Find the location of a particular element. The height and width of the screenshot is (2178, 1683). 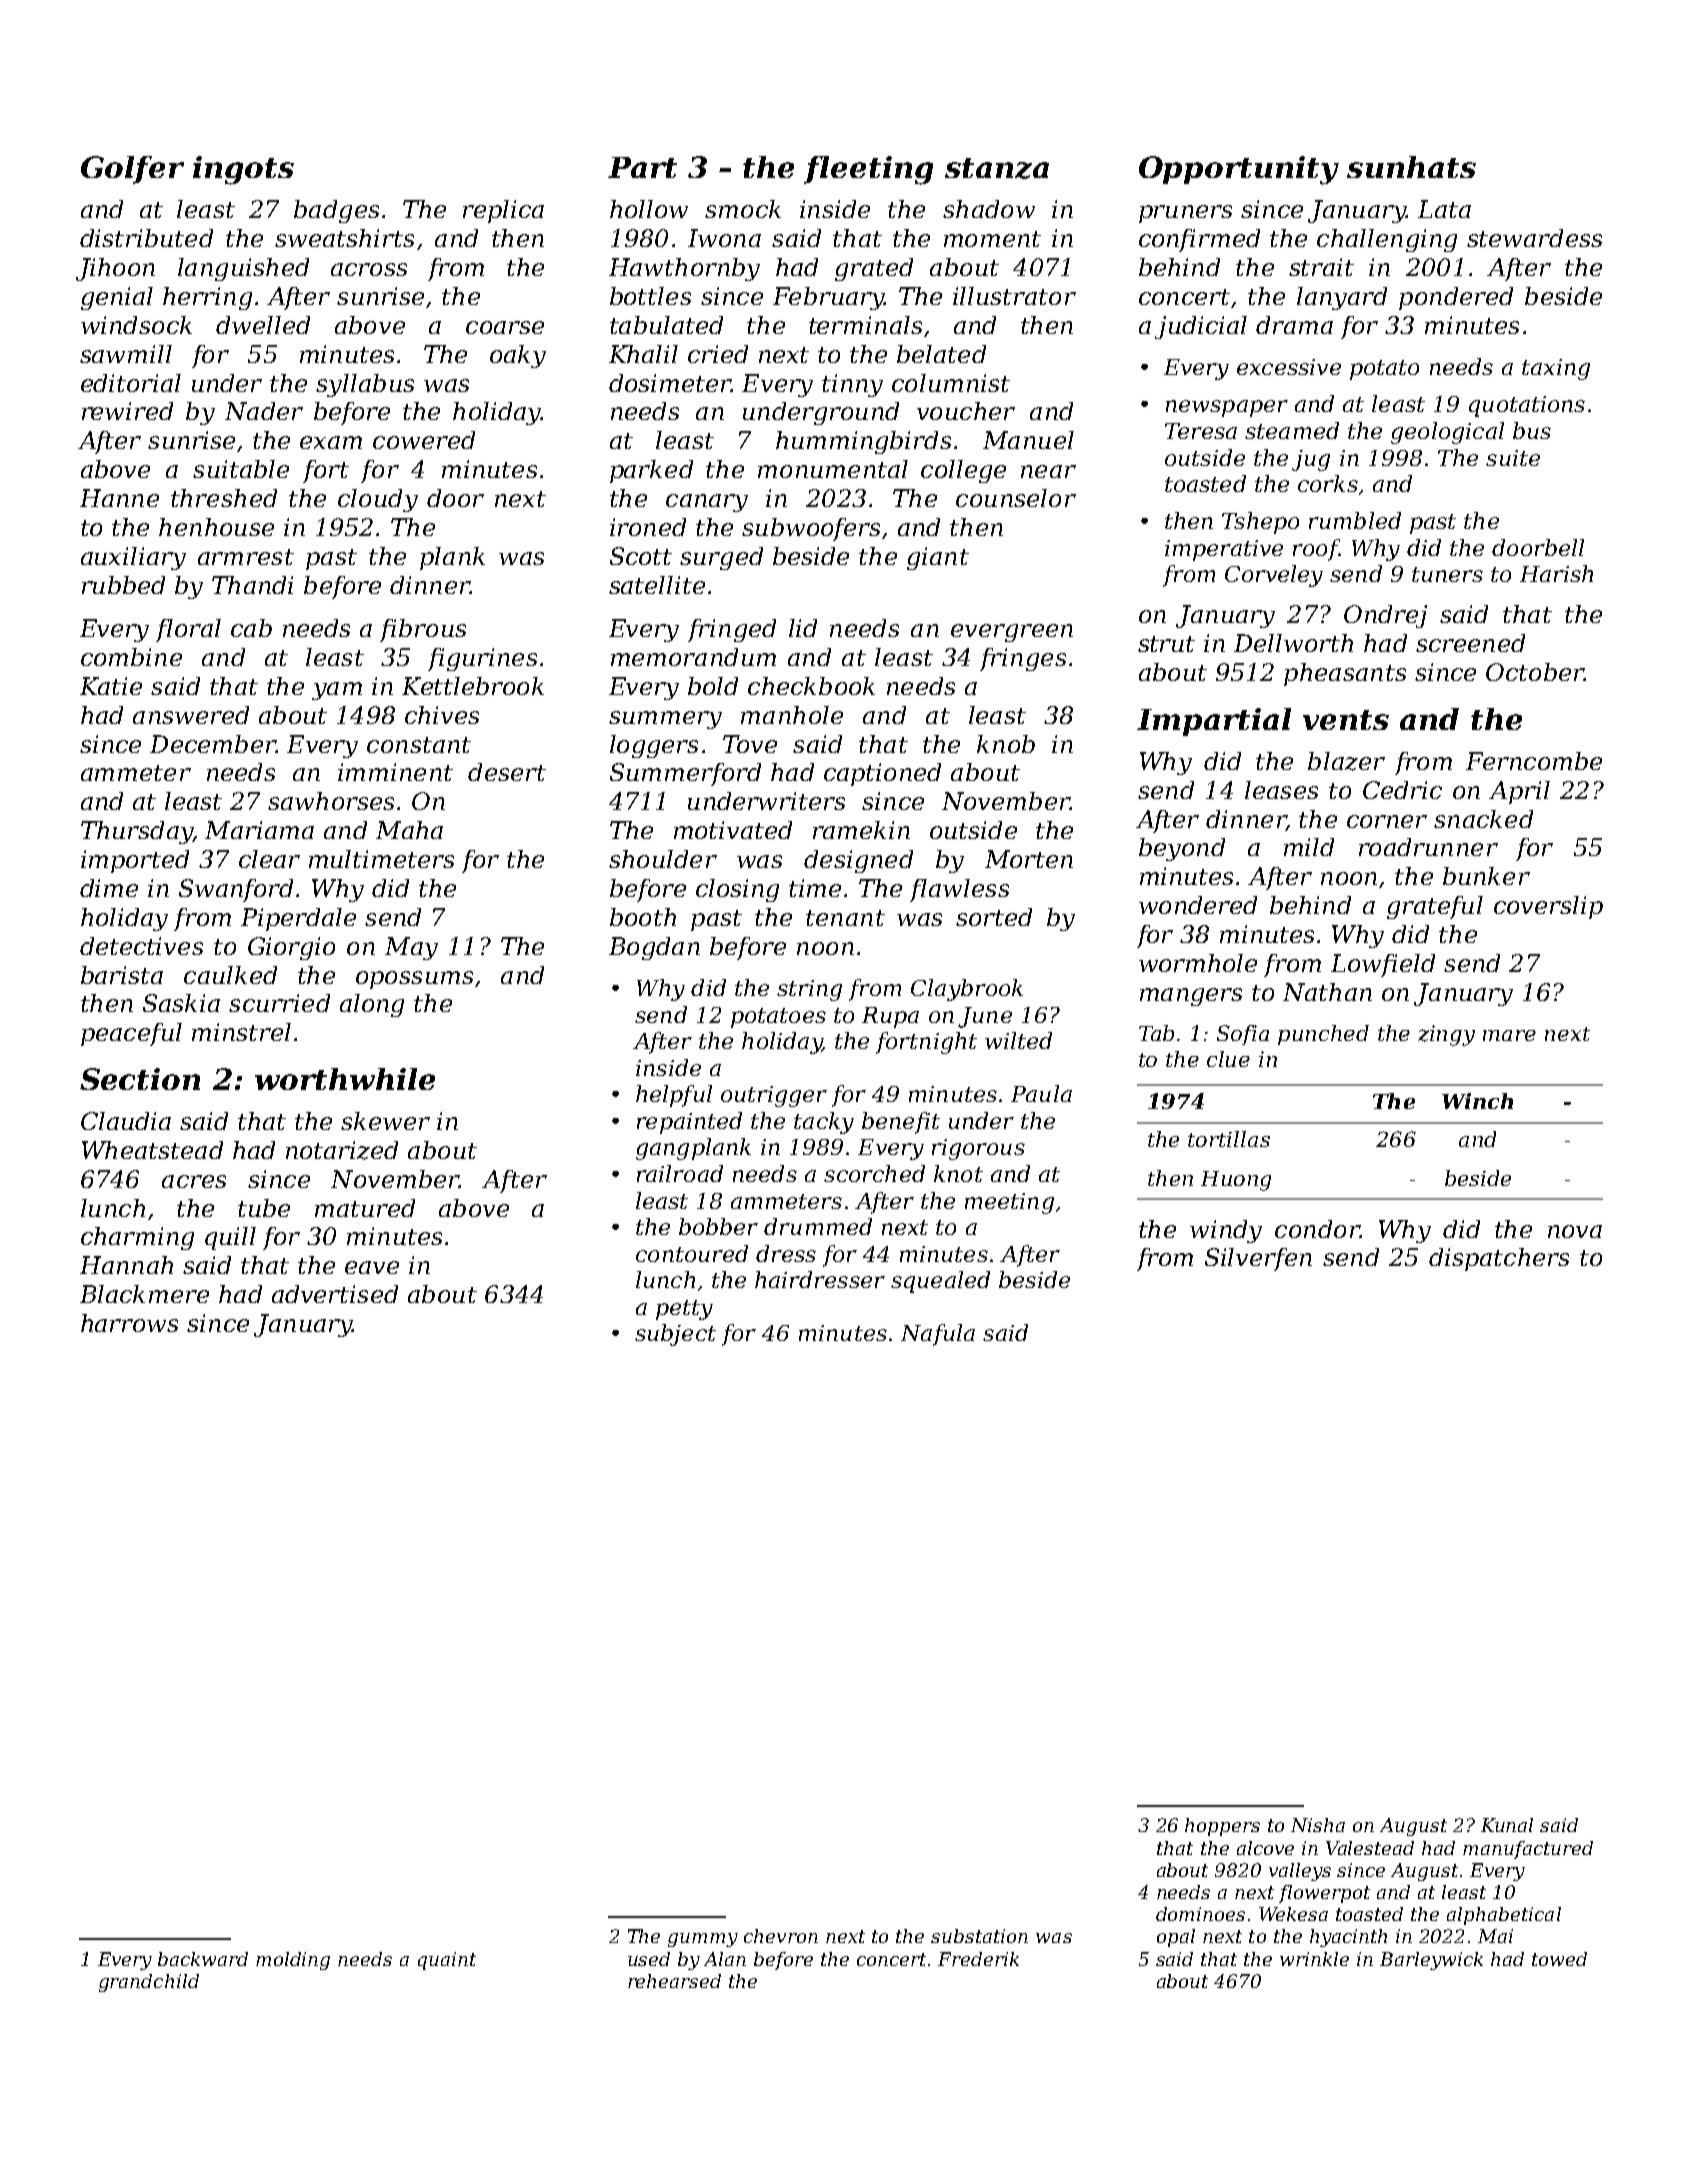

fleeting is located at coordinates (868, 170).
